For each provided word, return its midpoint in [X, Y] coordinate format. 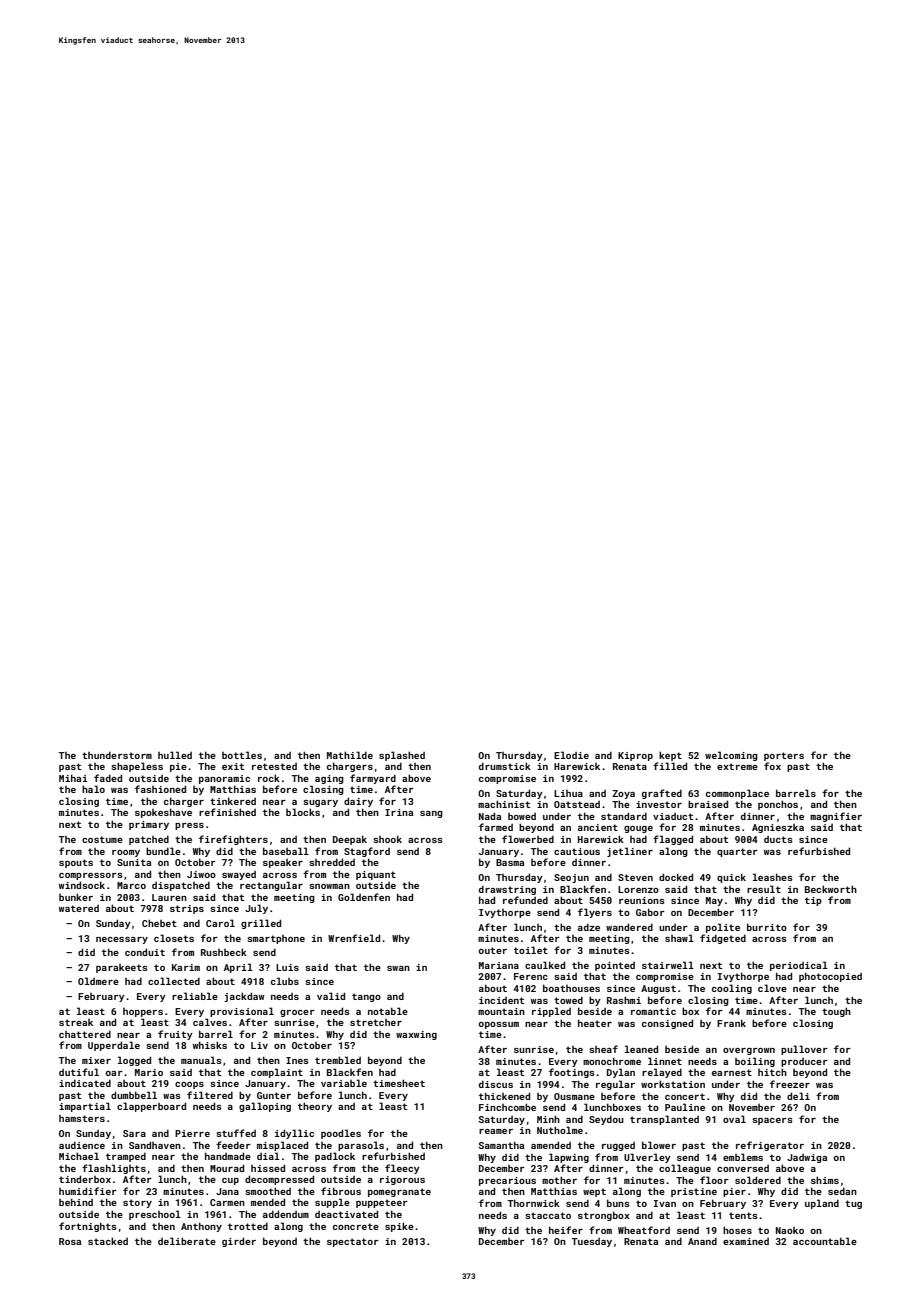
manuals [201, 1060]
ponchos [778, 805]
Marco [131, 885]
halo [93, 789]
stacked [108, 1241]
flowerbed [528, 839]
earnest [732, 1072]
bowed [522, 816]
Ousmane [574, 1096]
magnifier [836, 817]
